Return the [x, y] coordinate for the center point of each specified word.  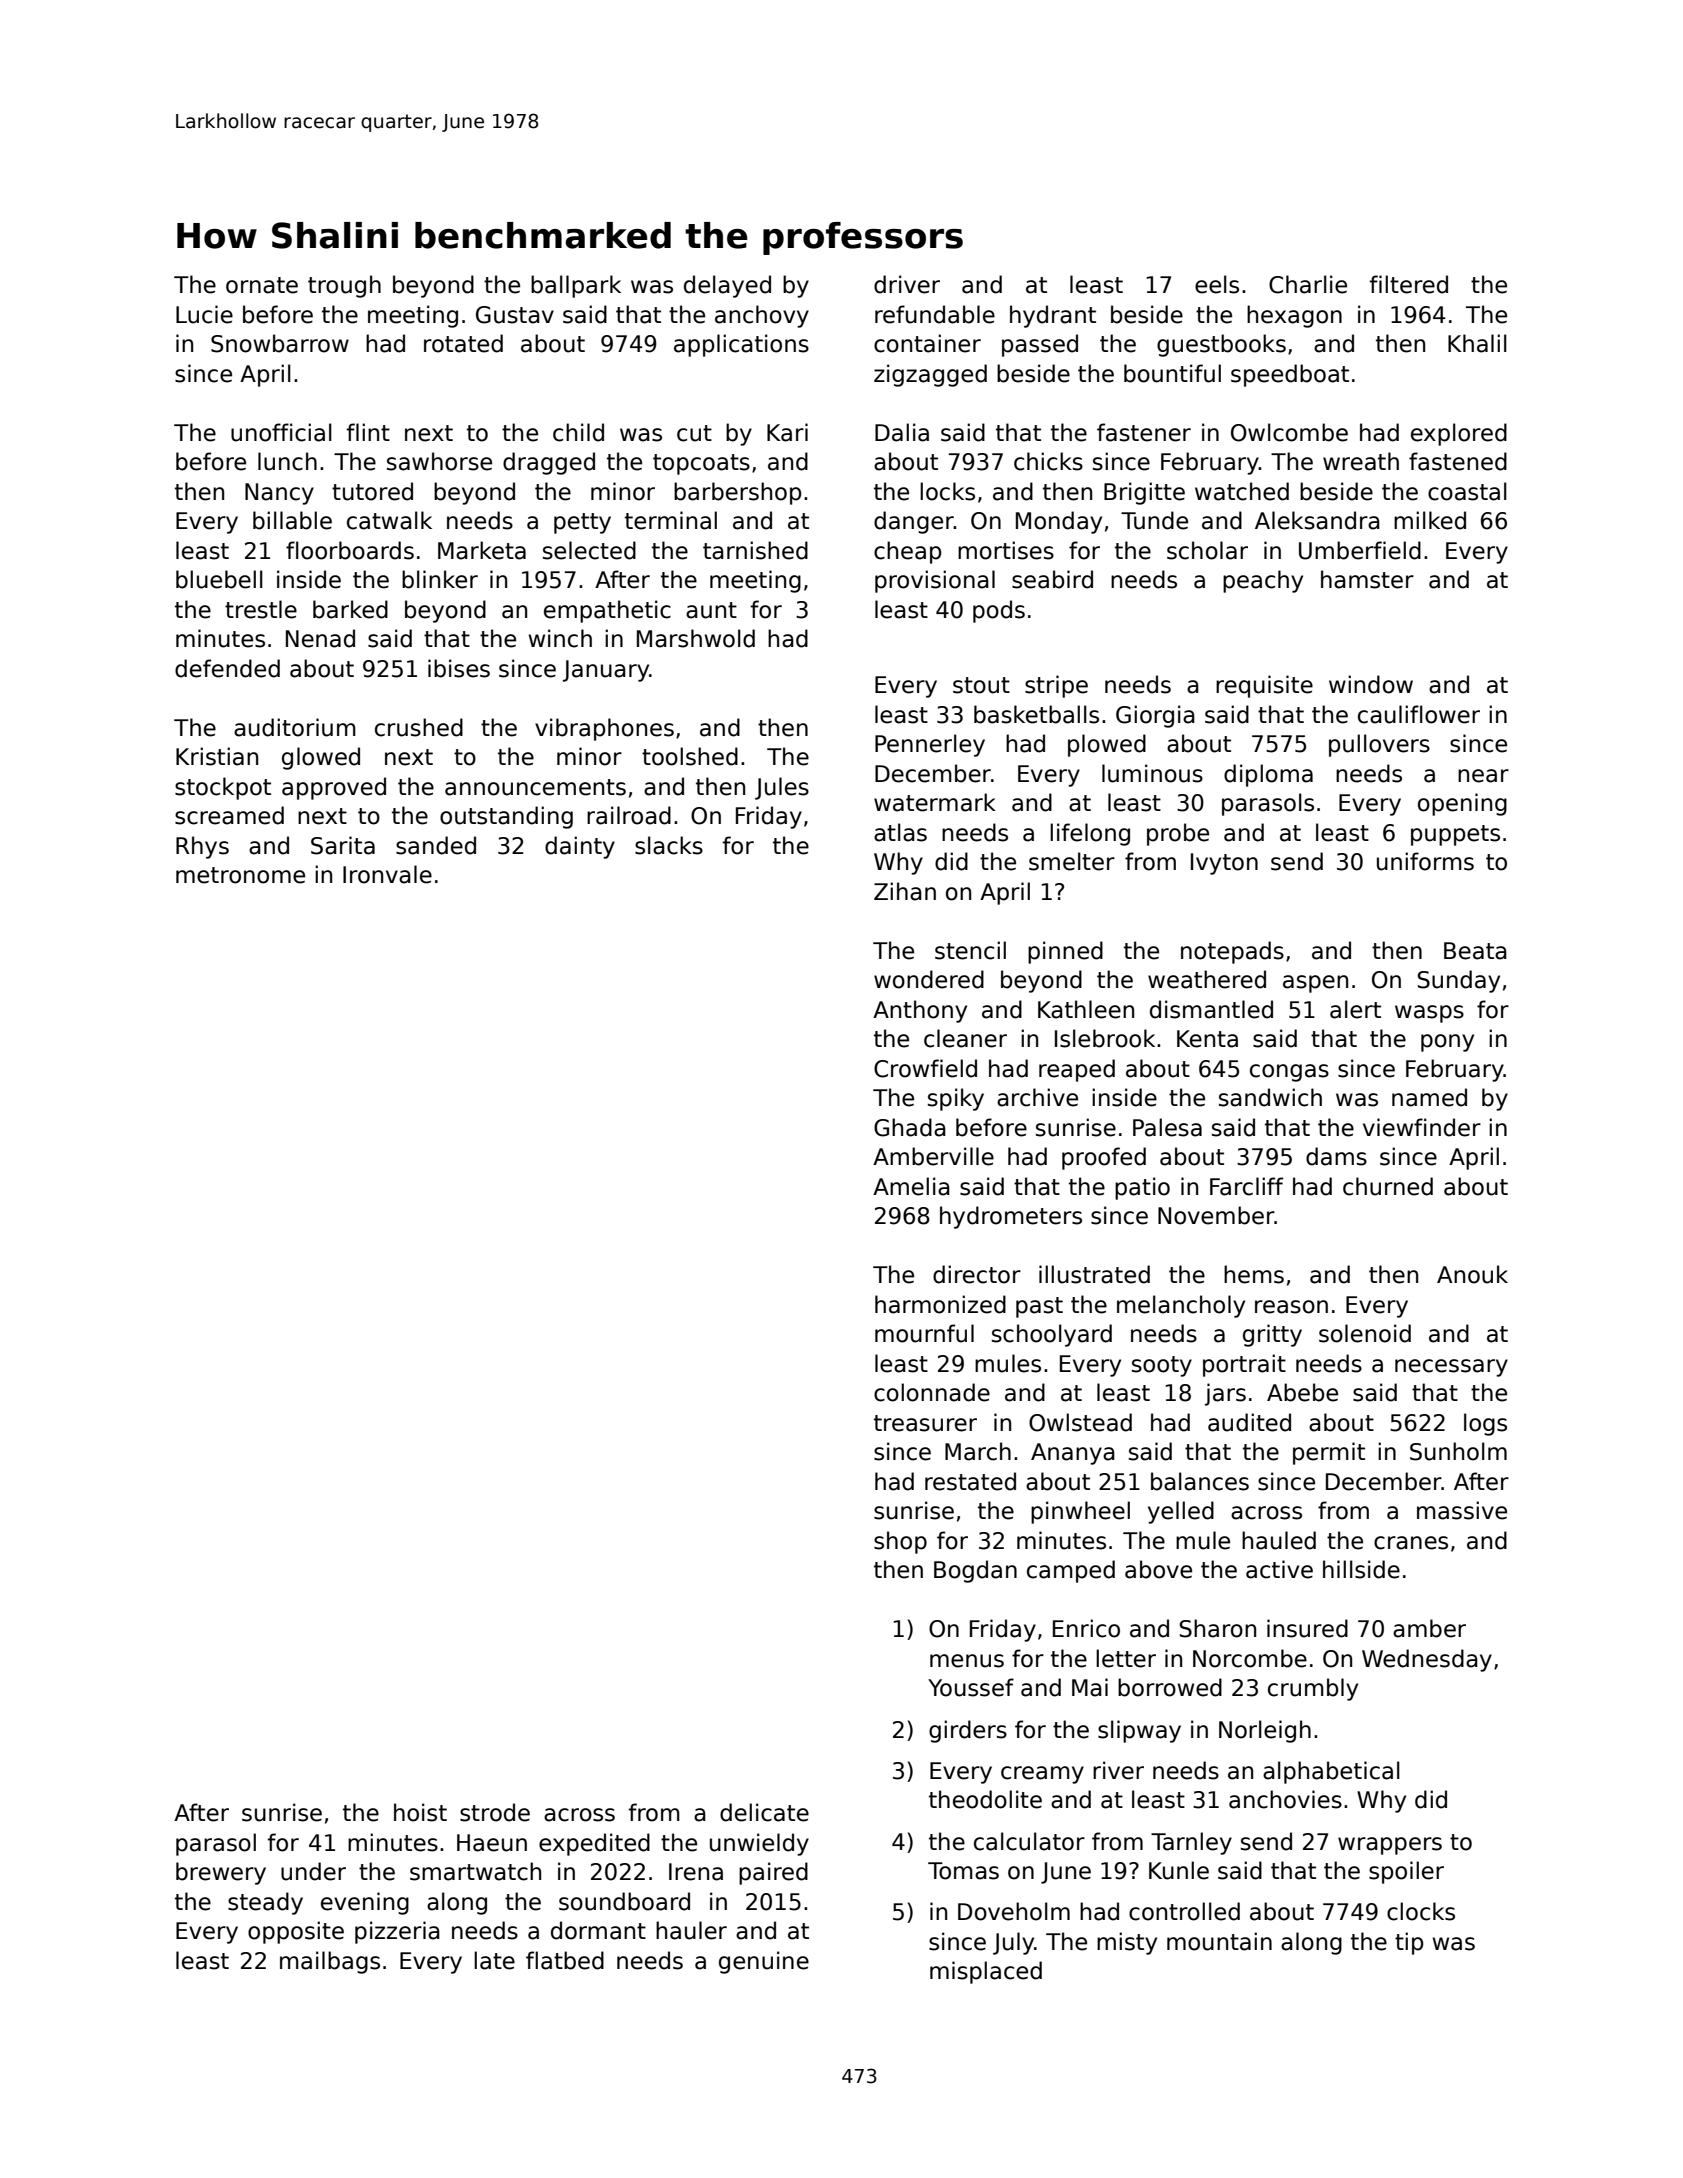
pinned [1065, 952]
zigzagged [930, 375]
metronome [240, 875]
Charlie [1308, 284]
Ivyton [1224, 864]
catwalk [389, 520]
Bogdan [975, 1571]
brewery [221, 1873]
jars [1225, 1394]
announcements [535, 787]
